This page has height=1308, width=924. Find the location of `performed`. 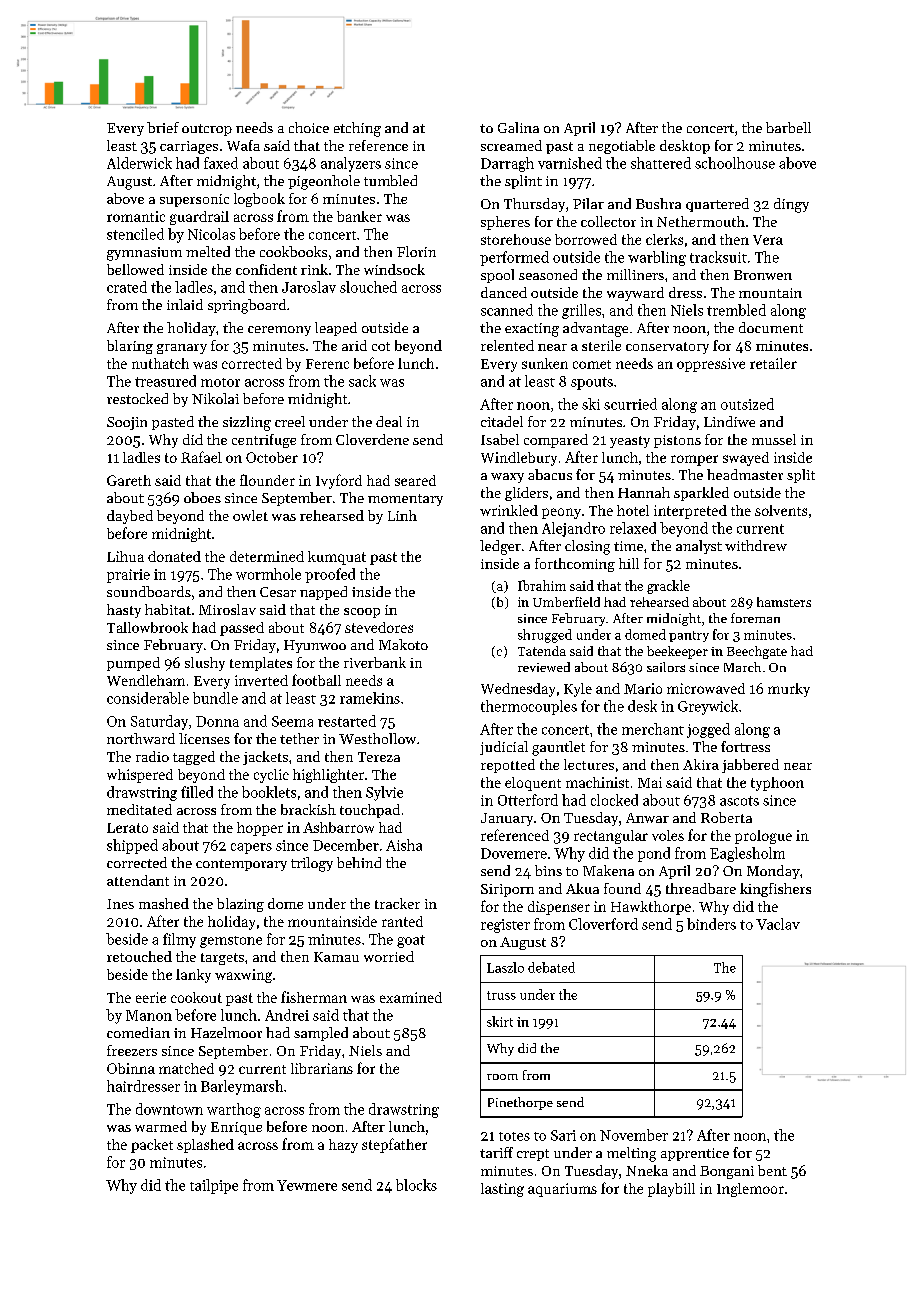

performed is located at coordinates (514, 258).
